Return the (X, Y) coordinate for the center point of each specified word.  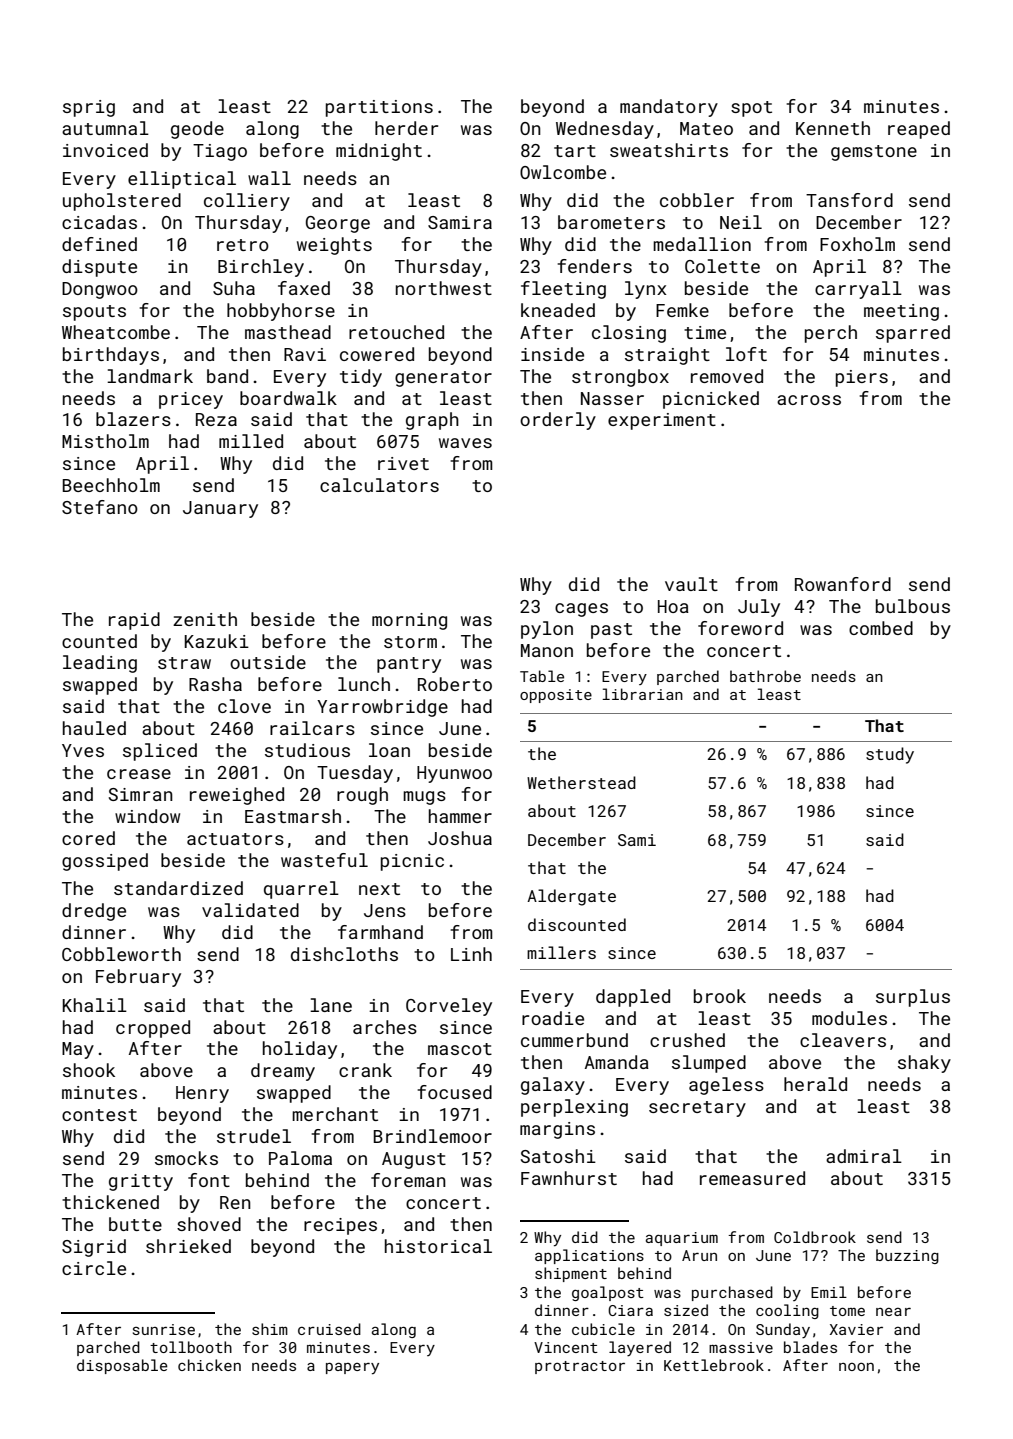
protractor (580, 1367)
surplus (913, 998)
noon (856, 1367)
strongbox (620, 378)
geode (197, 130)
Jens (385, 910)
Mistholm (105, 441)
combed (881, 628)
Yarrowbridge (382, 708)
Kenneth (833, 128)
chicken (209, 1365)
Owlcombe (563, 172)
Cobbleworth (121, 954)
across (809, 400)
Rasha (215, 684)
